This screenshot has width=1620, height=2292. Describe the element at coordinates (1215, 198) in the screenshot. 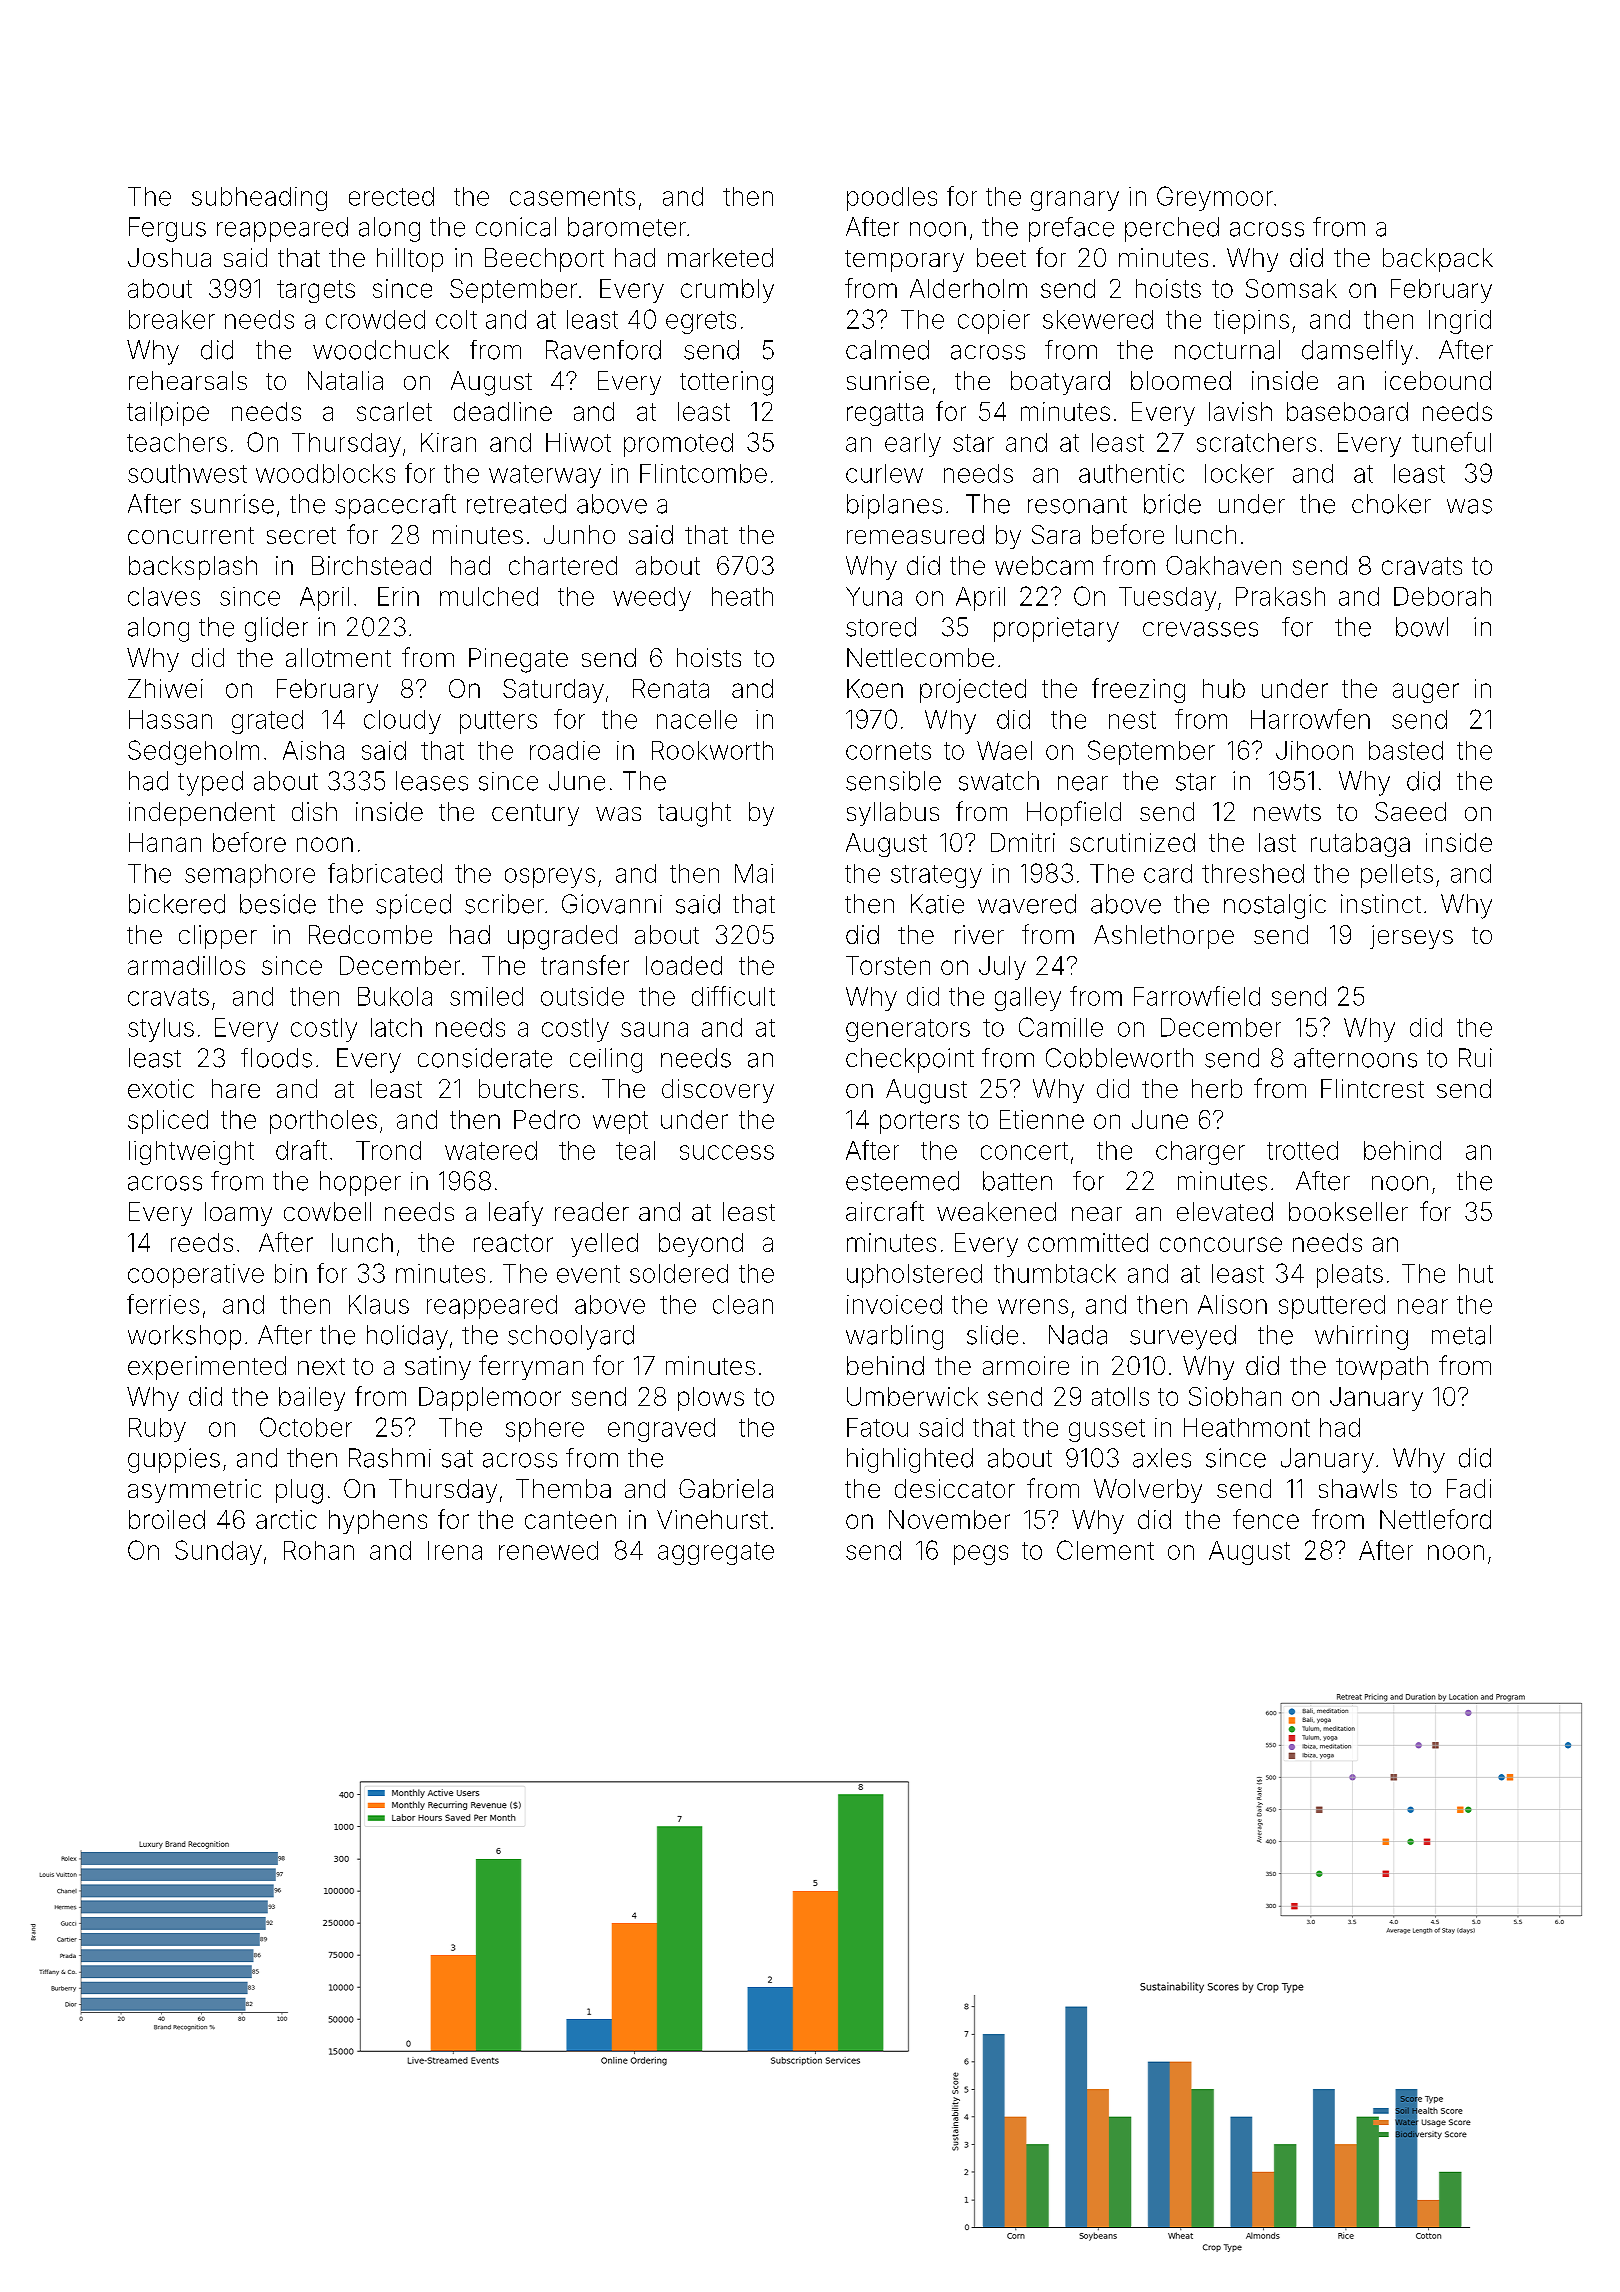

I see `Greymoor` at that location.
